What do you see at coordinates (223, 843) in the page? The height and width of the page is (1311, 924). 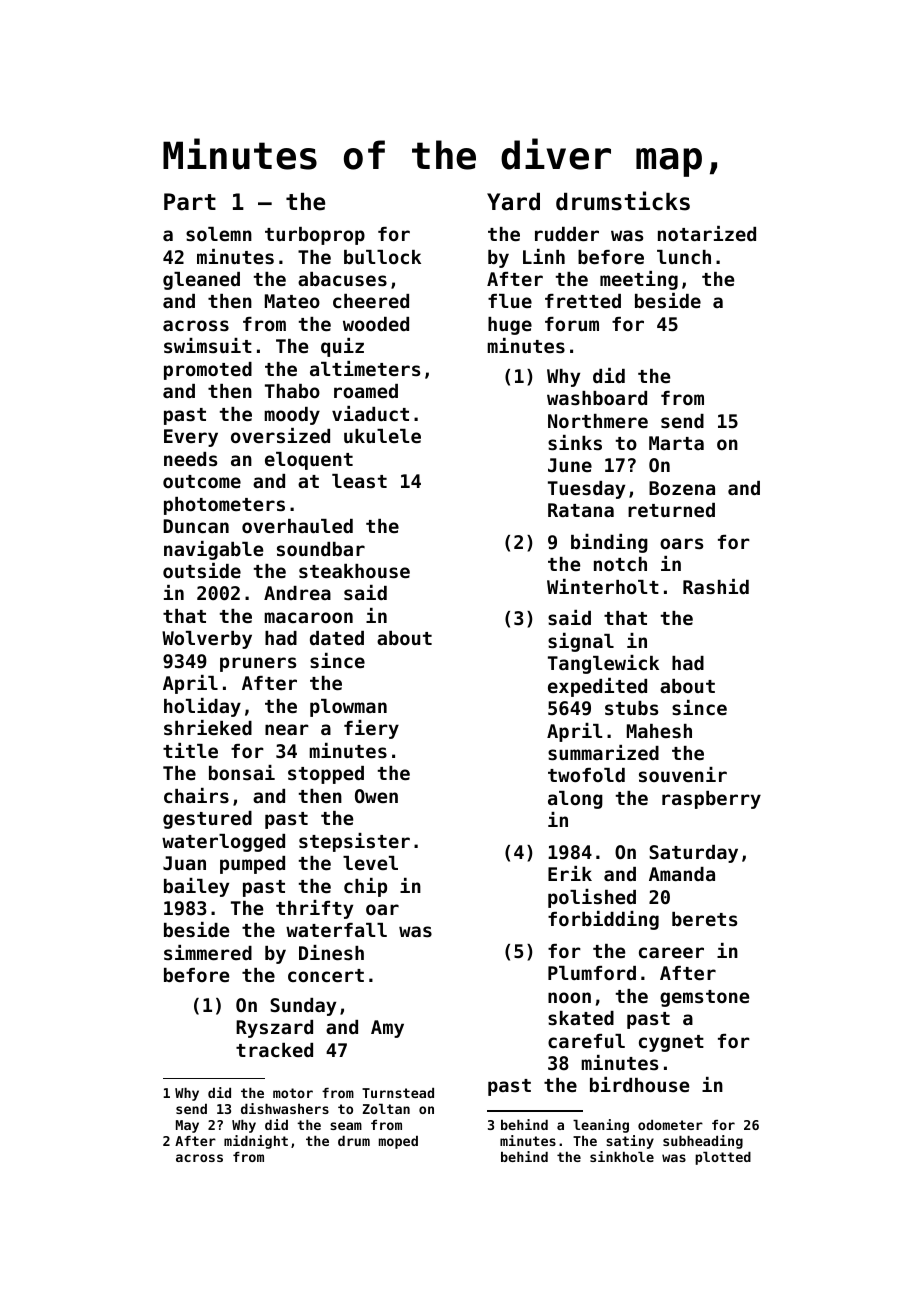 I see `waterlogged` at bounding box center [223, 843].
